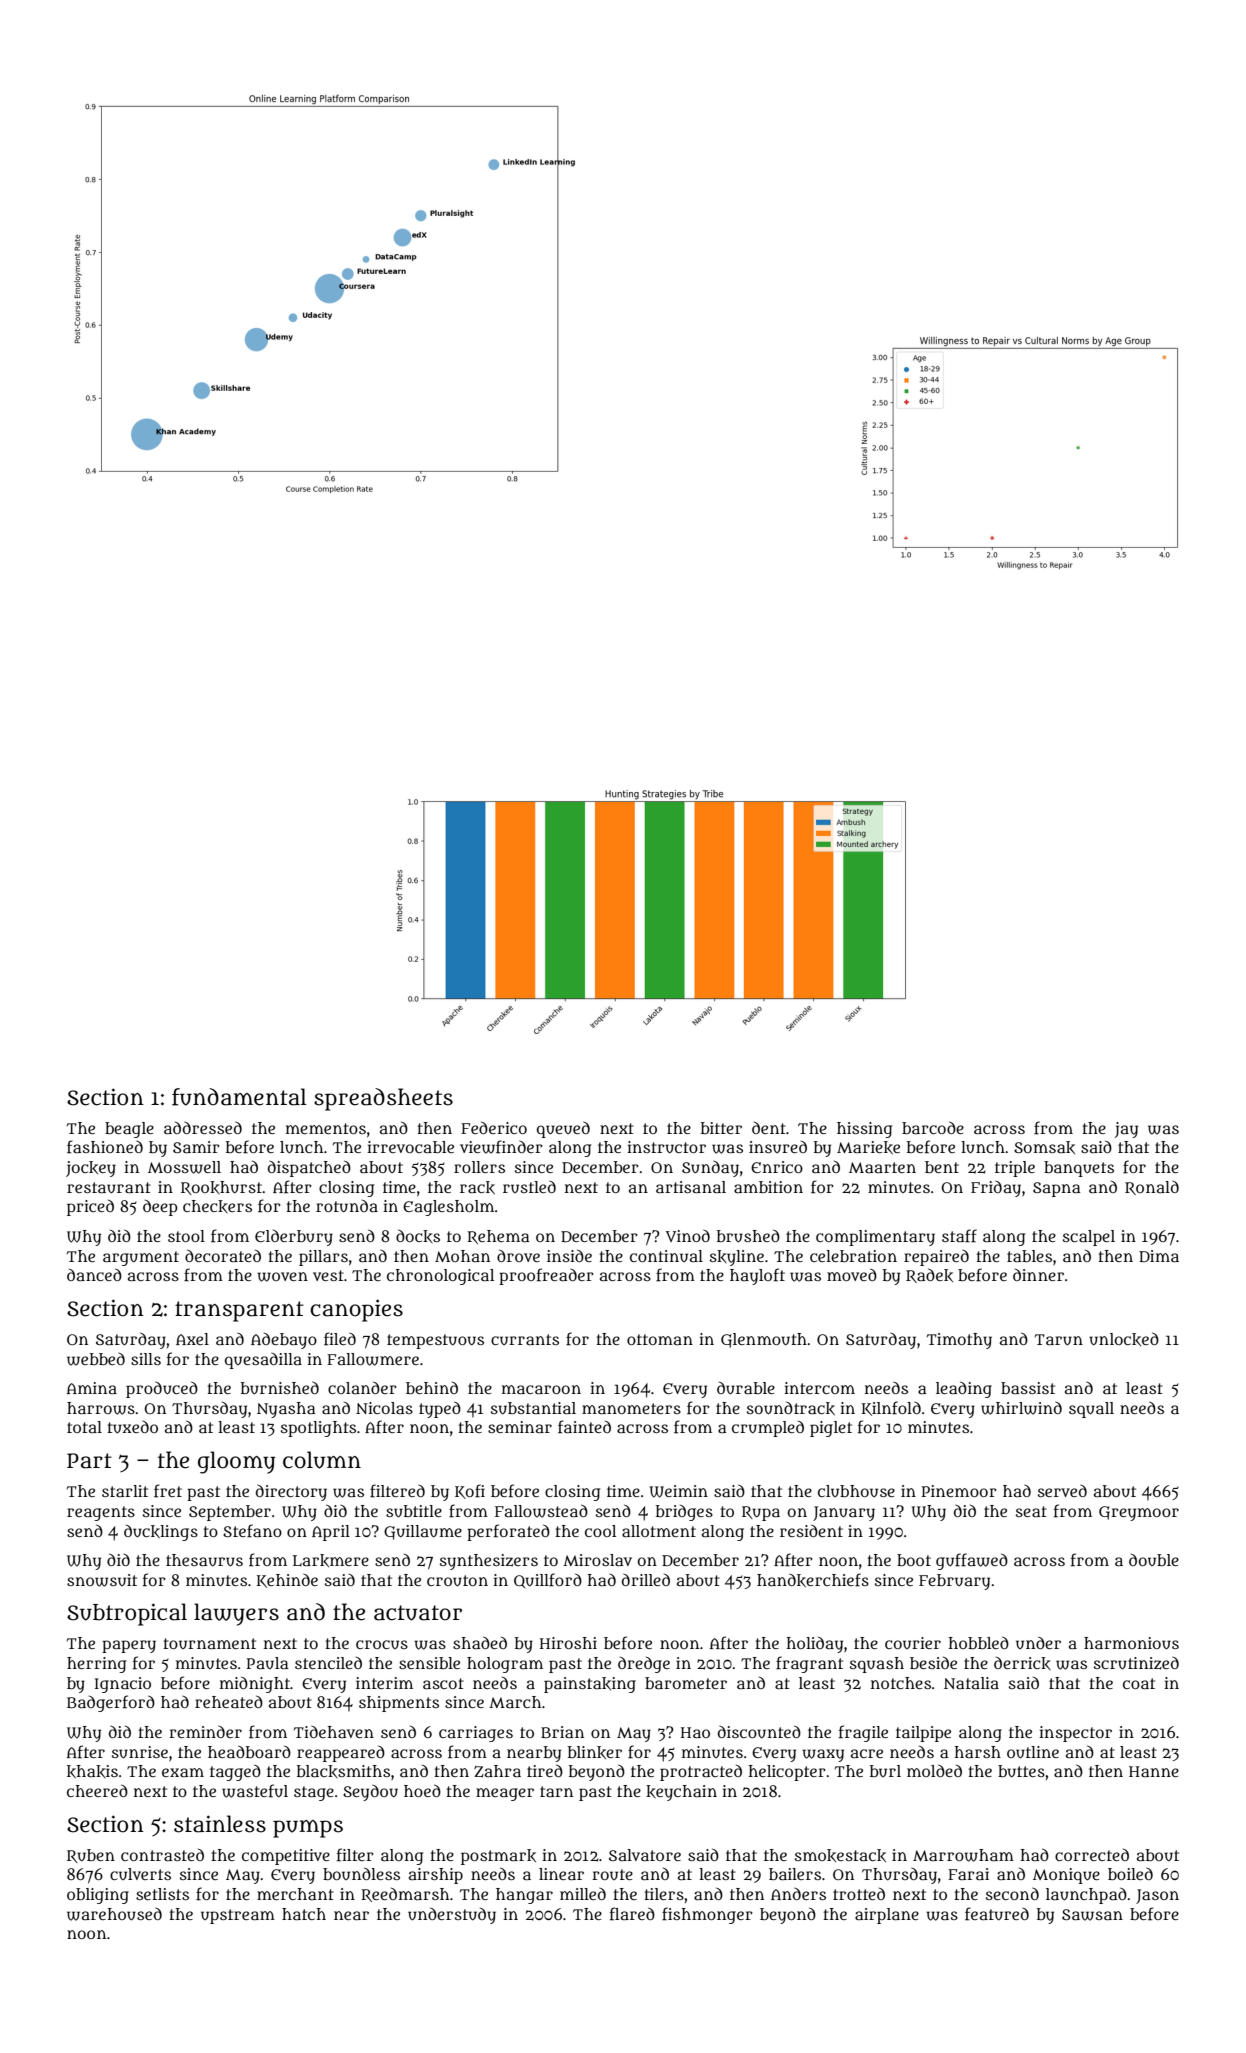  I want to click on tilers, so click(664, 1894).
